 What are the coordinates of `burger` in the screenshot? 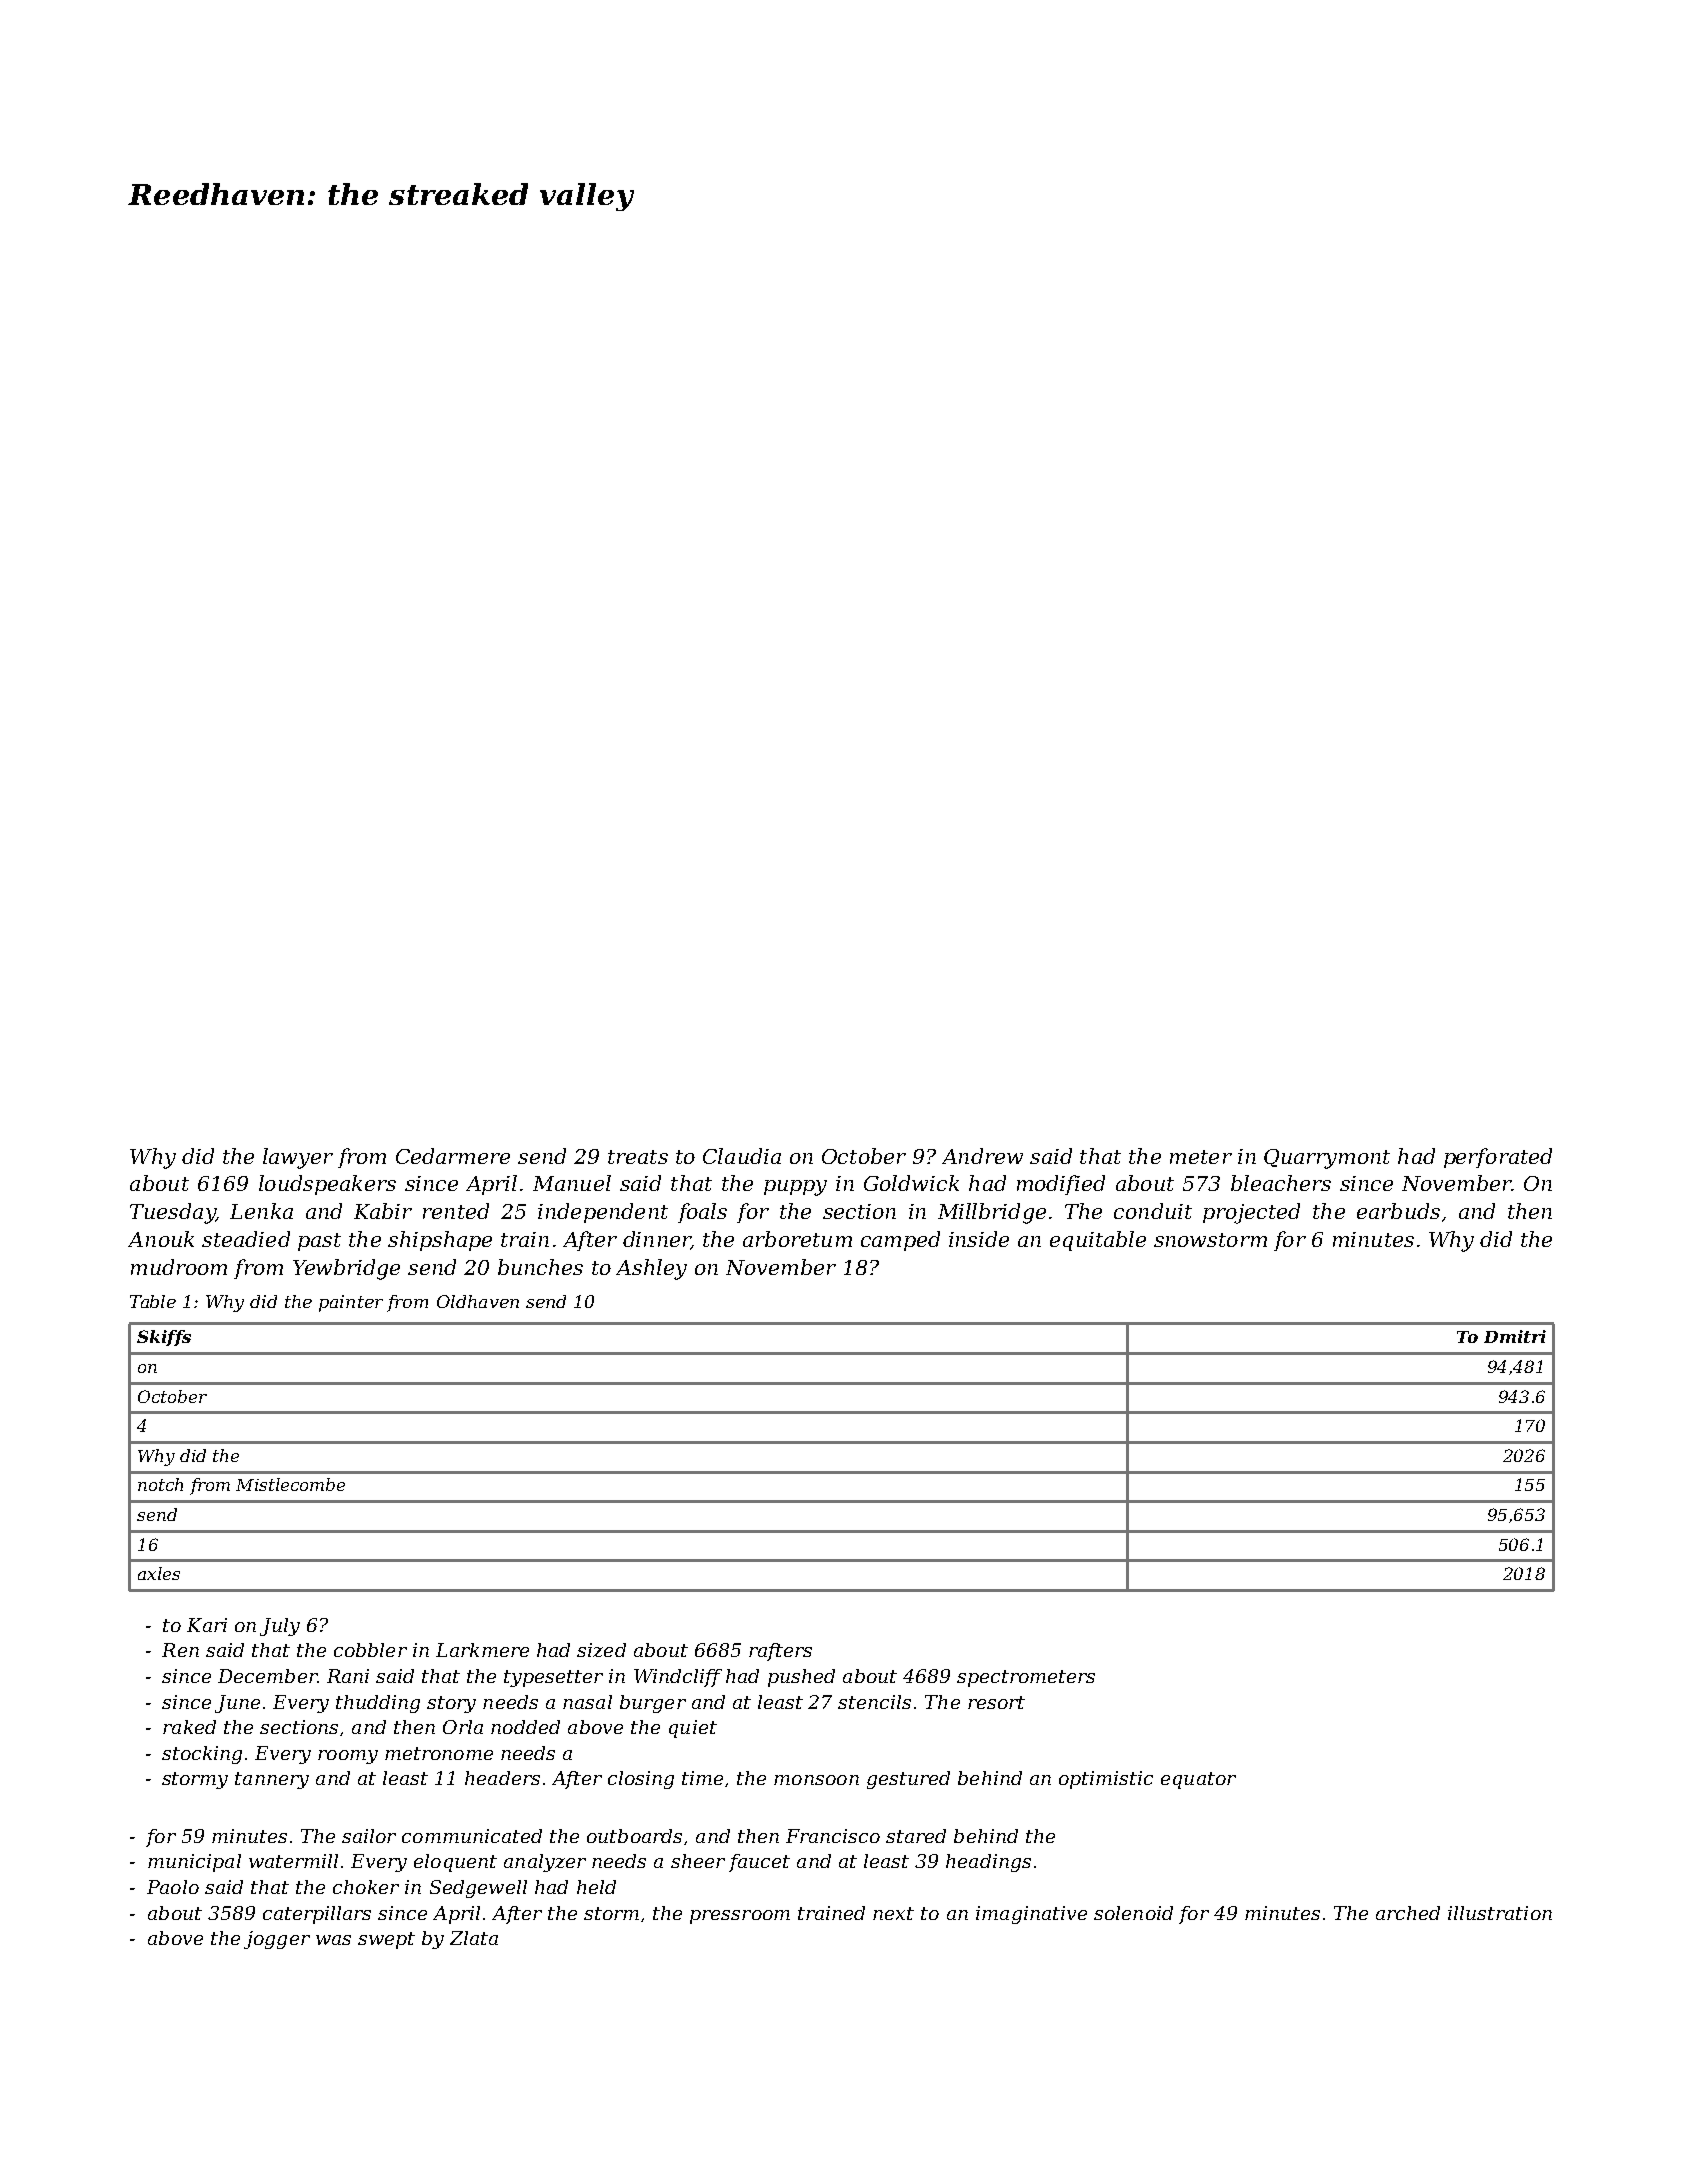 It's located at (653, 1704).
